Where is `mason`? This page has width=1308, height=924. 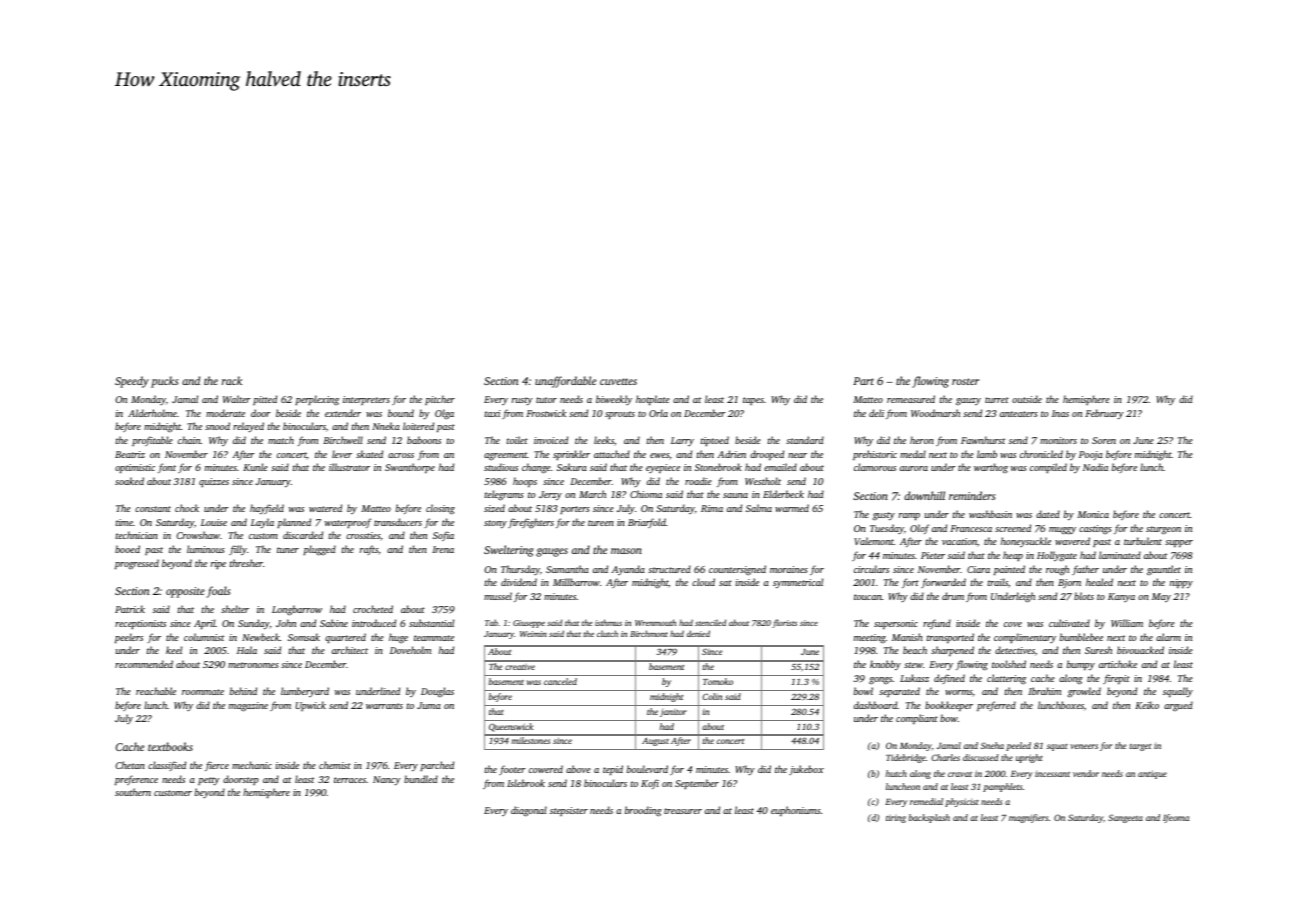 mason is located at coordinates (626, 551).
